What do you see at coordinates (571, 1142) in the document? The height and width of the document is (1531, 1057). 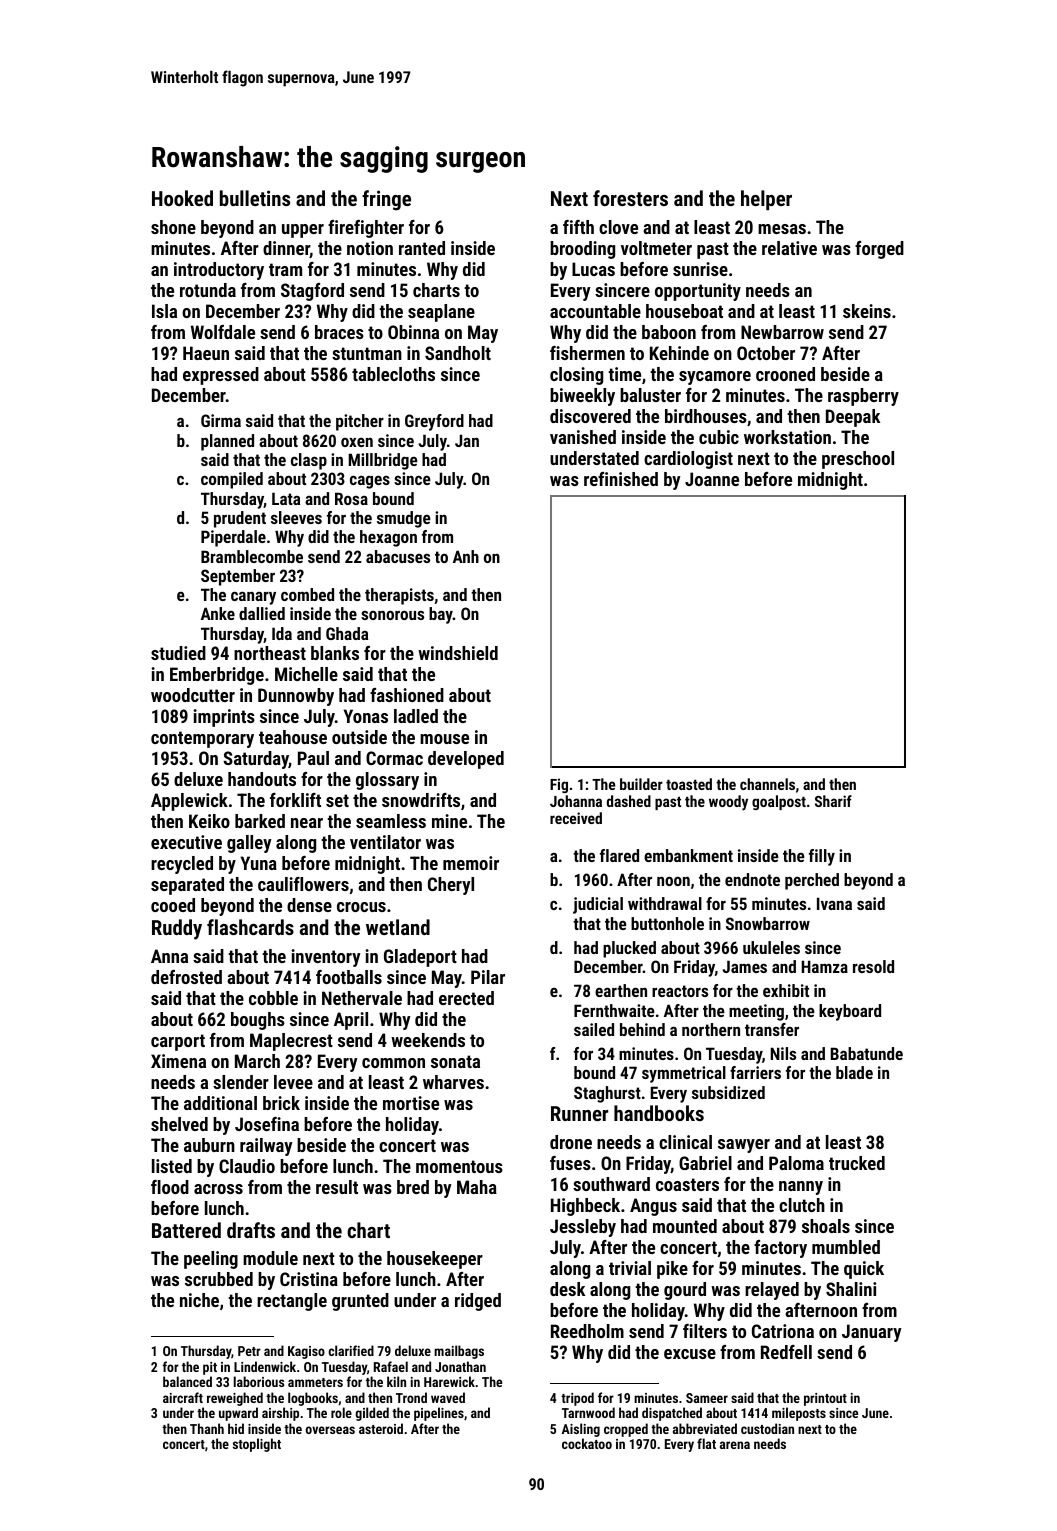 I see `drone` at bounding box center [571, 1142].
